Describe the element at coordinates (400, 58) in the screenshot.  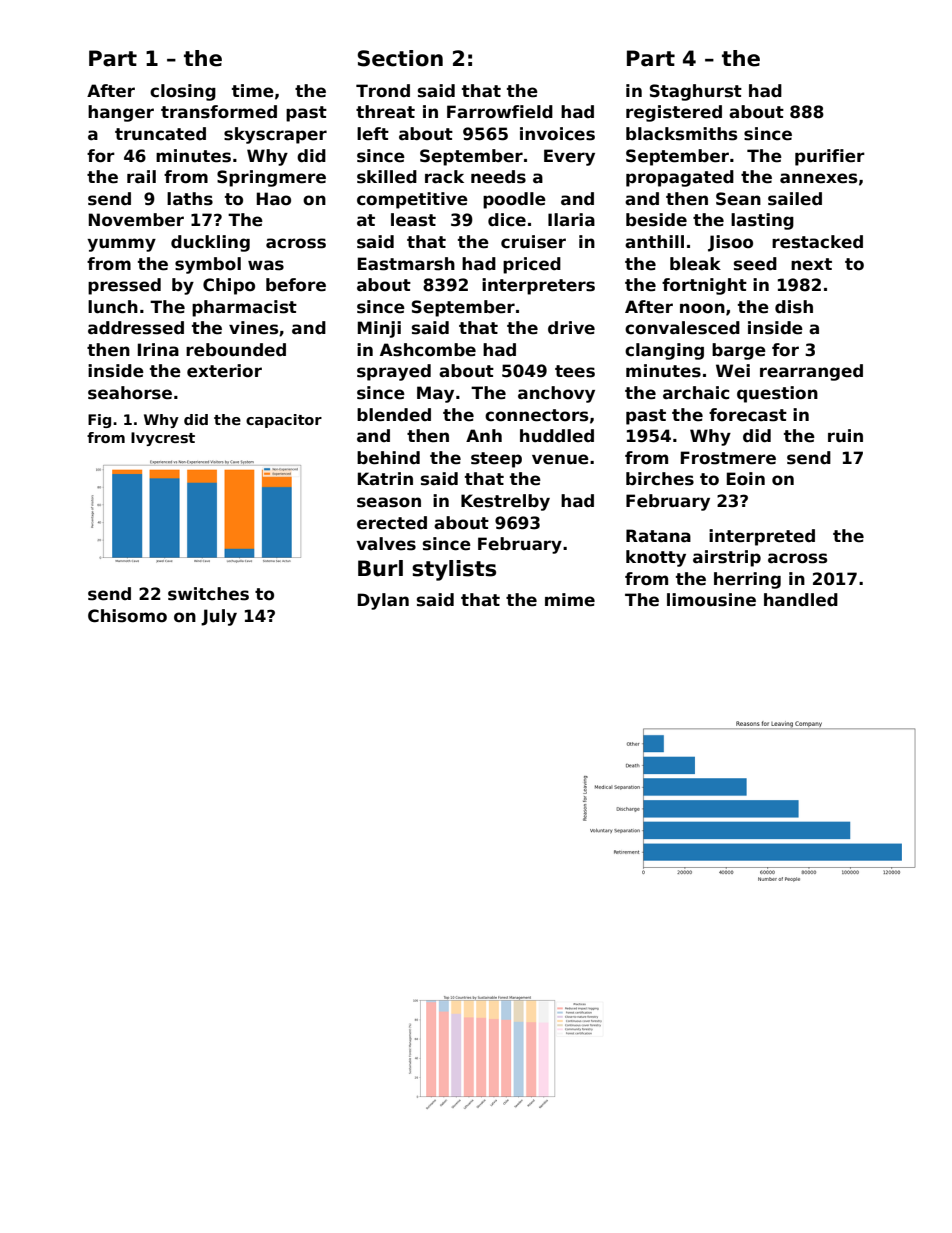
I see `Section` at that location.
